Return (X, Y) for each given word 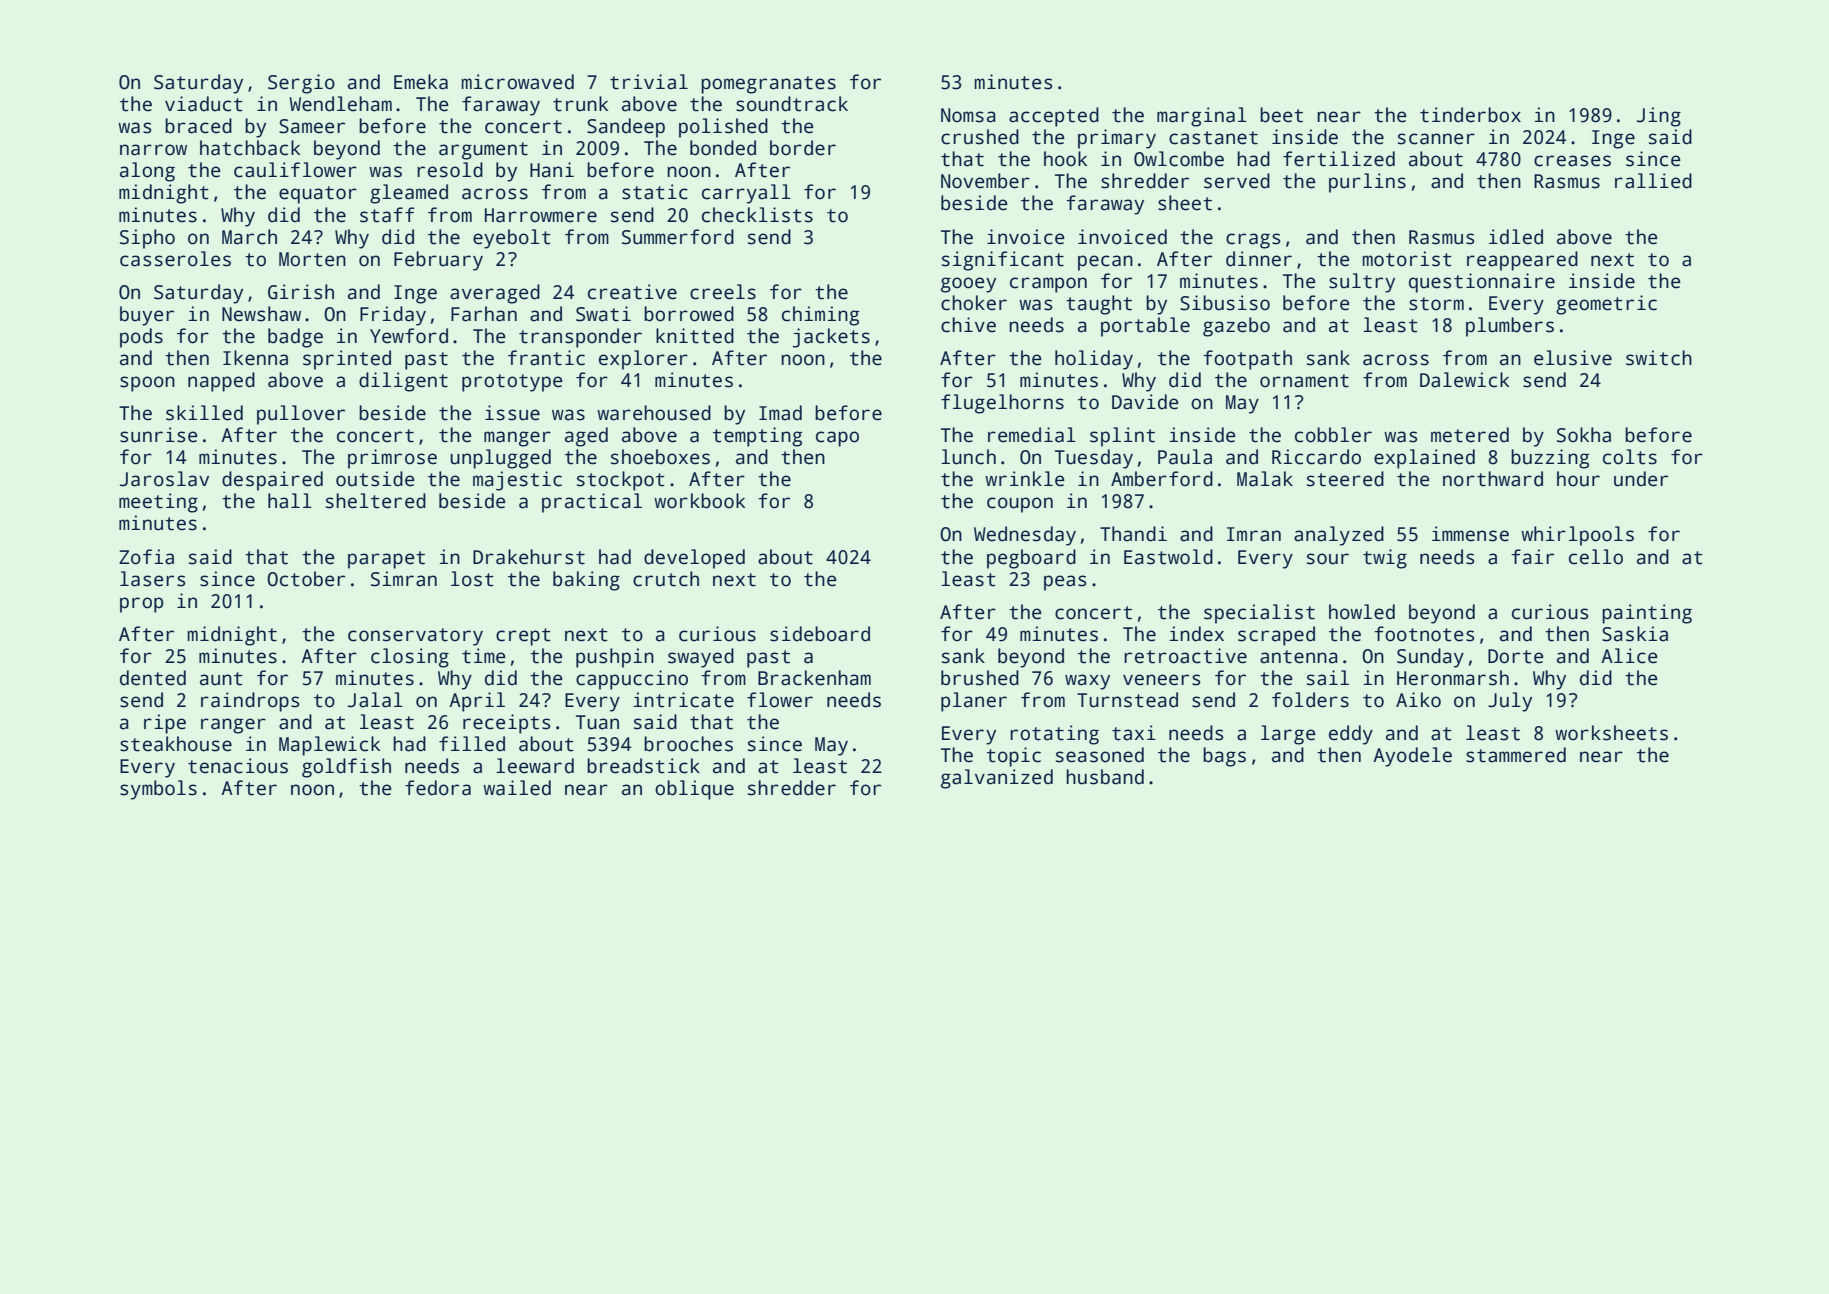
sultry (1362, 283)
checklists (757, 215)
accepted (1054, 117)
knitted (695, 336)
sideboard (820, 634)
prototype (512, 383)
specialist (1259, 614)
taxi (1134, 733)
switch (1659, 358)
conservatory (415, 637)
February (438, 261)
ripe (165, 724)
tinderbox (1470, 115)
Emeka (421, 82)
